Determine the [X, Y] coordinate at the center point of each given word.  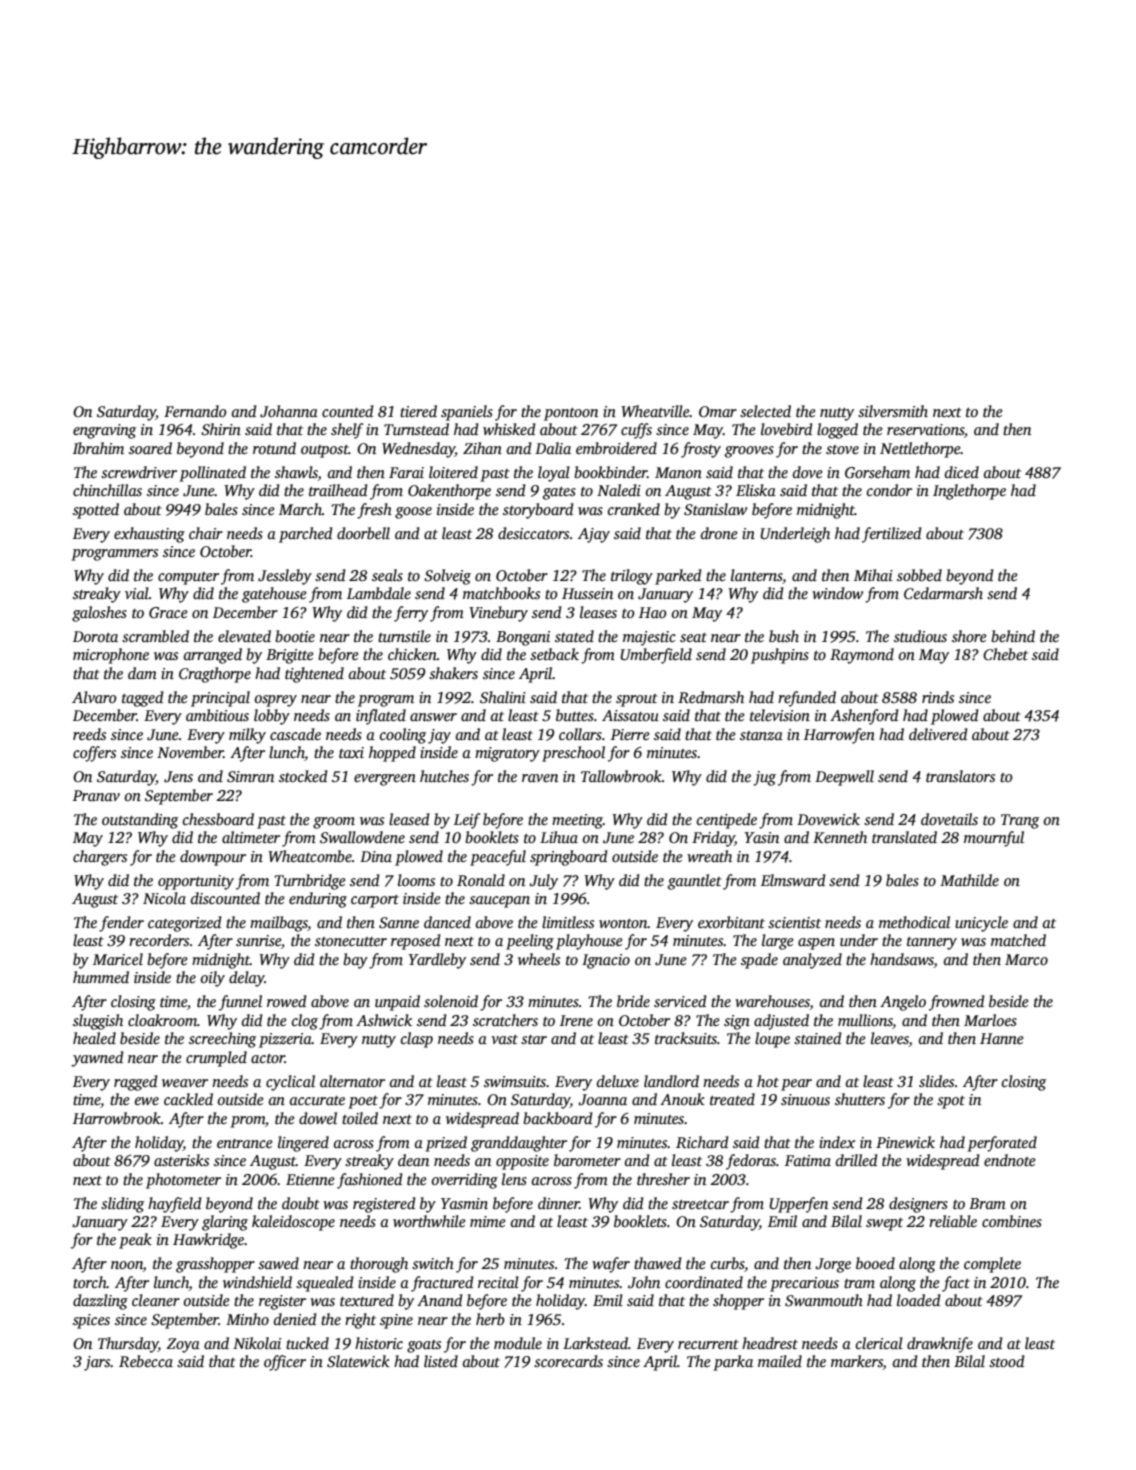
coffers [94, 754]
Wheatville [655, 411]
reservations [925, 429]
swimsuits [515, 1081]
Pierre [630, 734]
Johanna [289, 411]
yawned [97, 1059]
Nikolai [257, 1343]
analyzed [812, 961]
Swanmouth [824, 1300]
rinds [938, 697]
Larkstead [595, 1343]
